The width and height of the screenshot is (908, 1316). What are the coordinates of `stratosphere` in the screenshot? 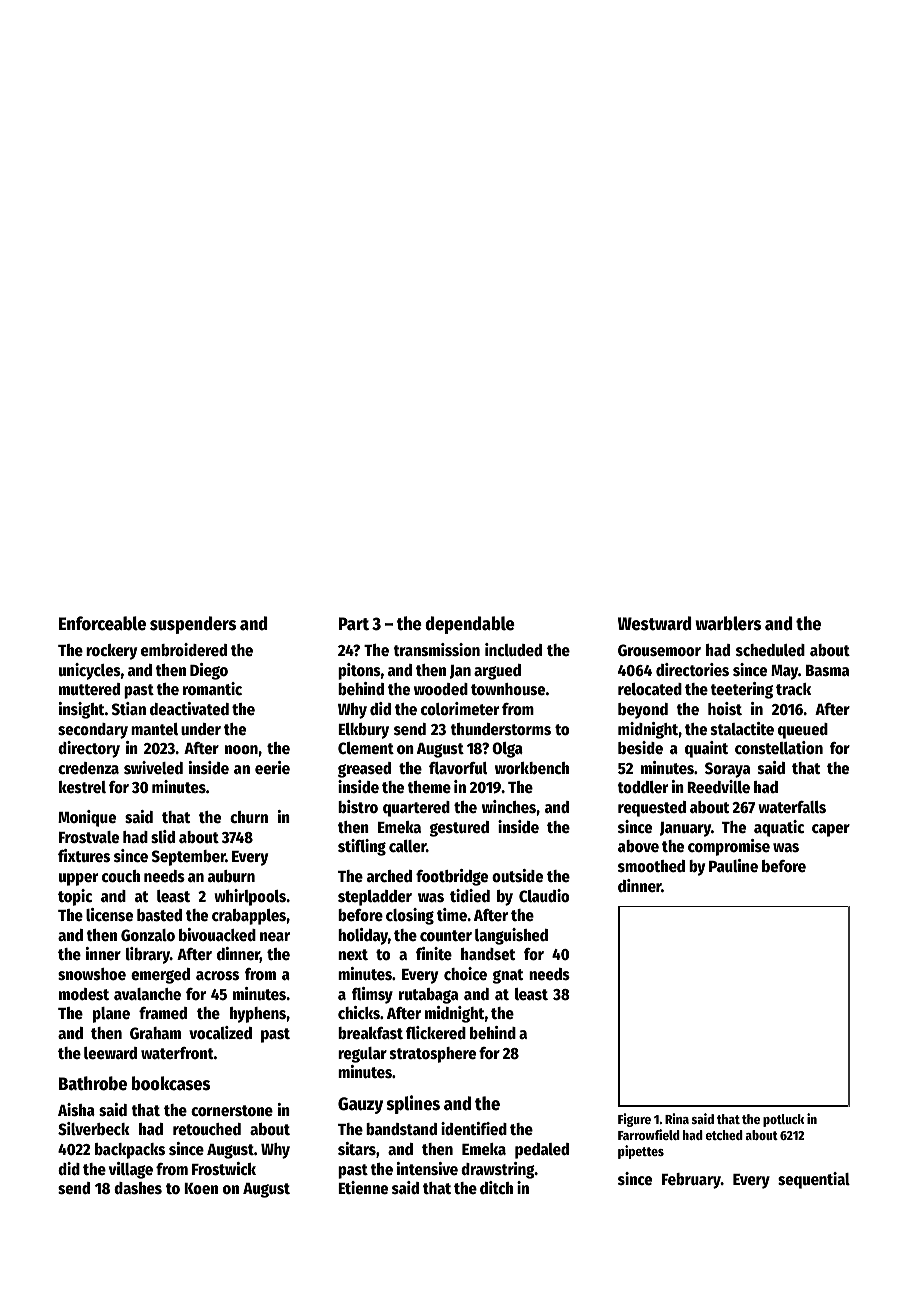 It's located at (433, 1055).
